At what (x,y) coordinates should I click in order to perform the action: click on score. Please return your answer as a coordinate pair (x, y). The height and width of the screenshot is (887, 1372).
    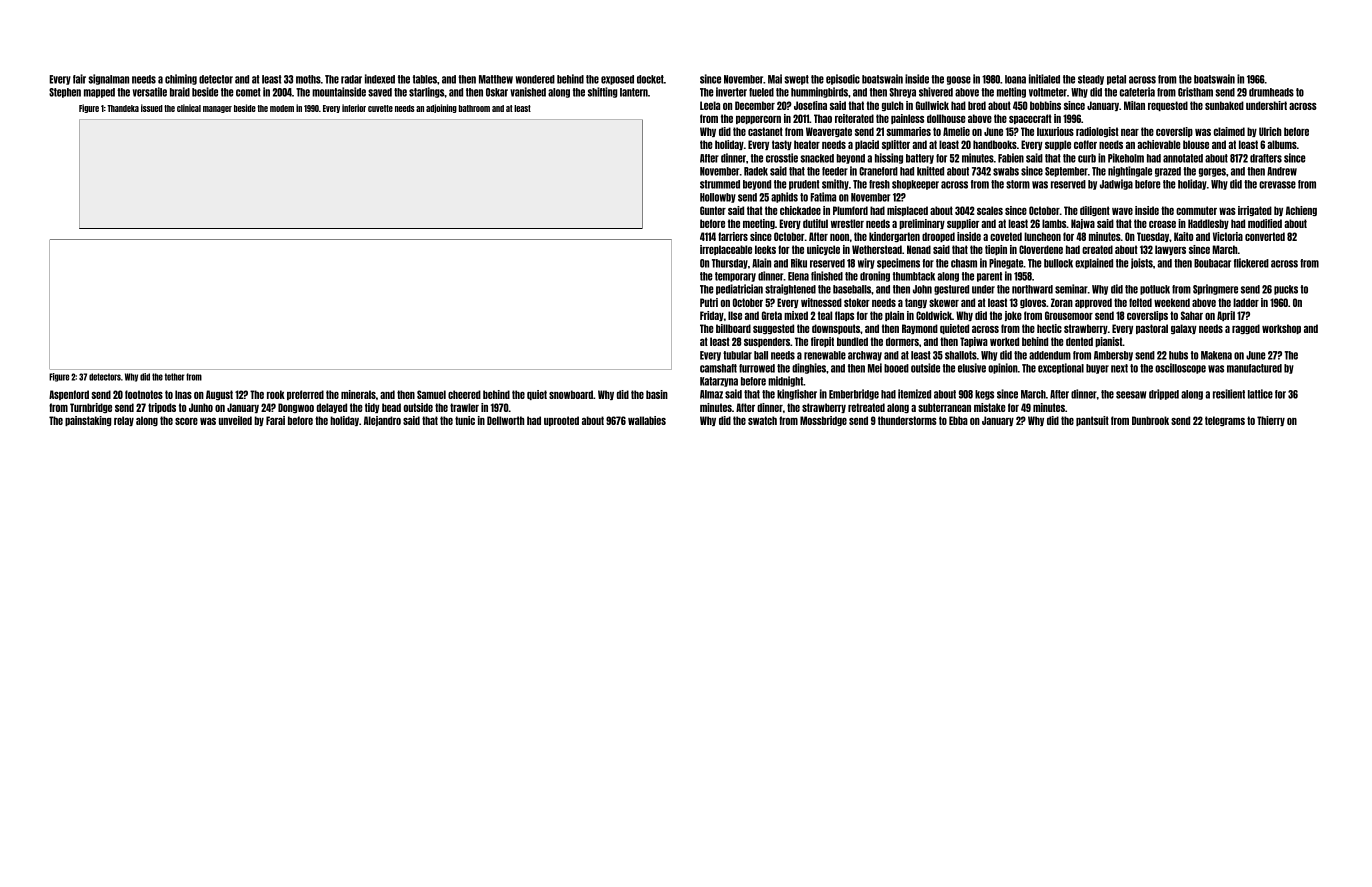
    Looking at the image, I should click on (186, 421).
